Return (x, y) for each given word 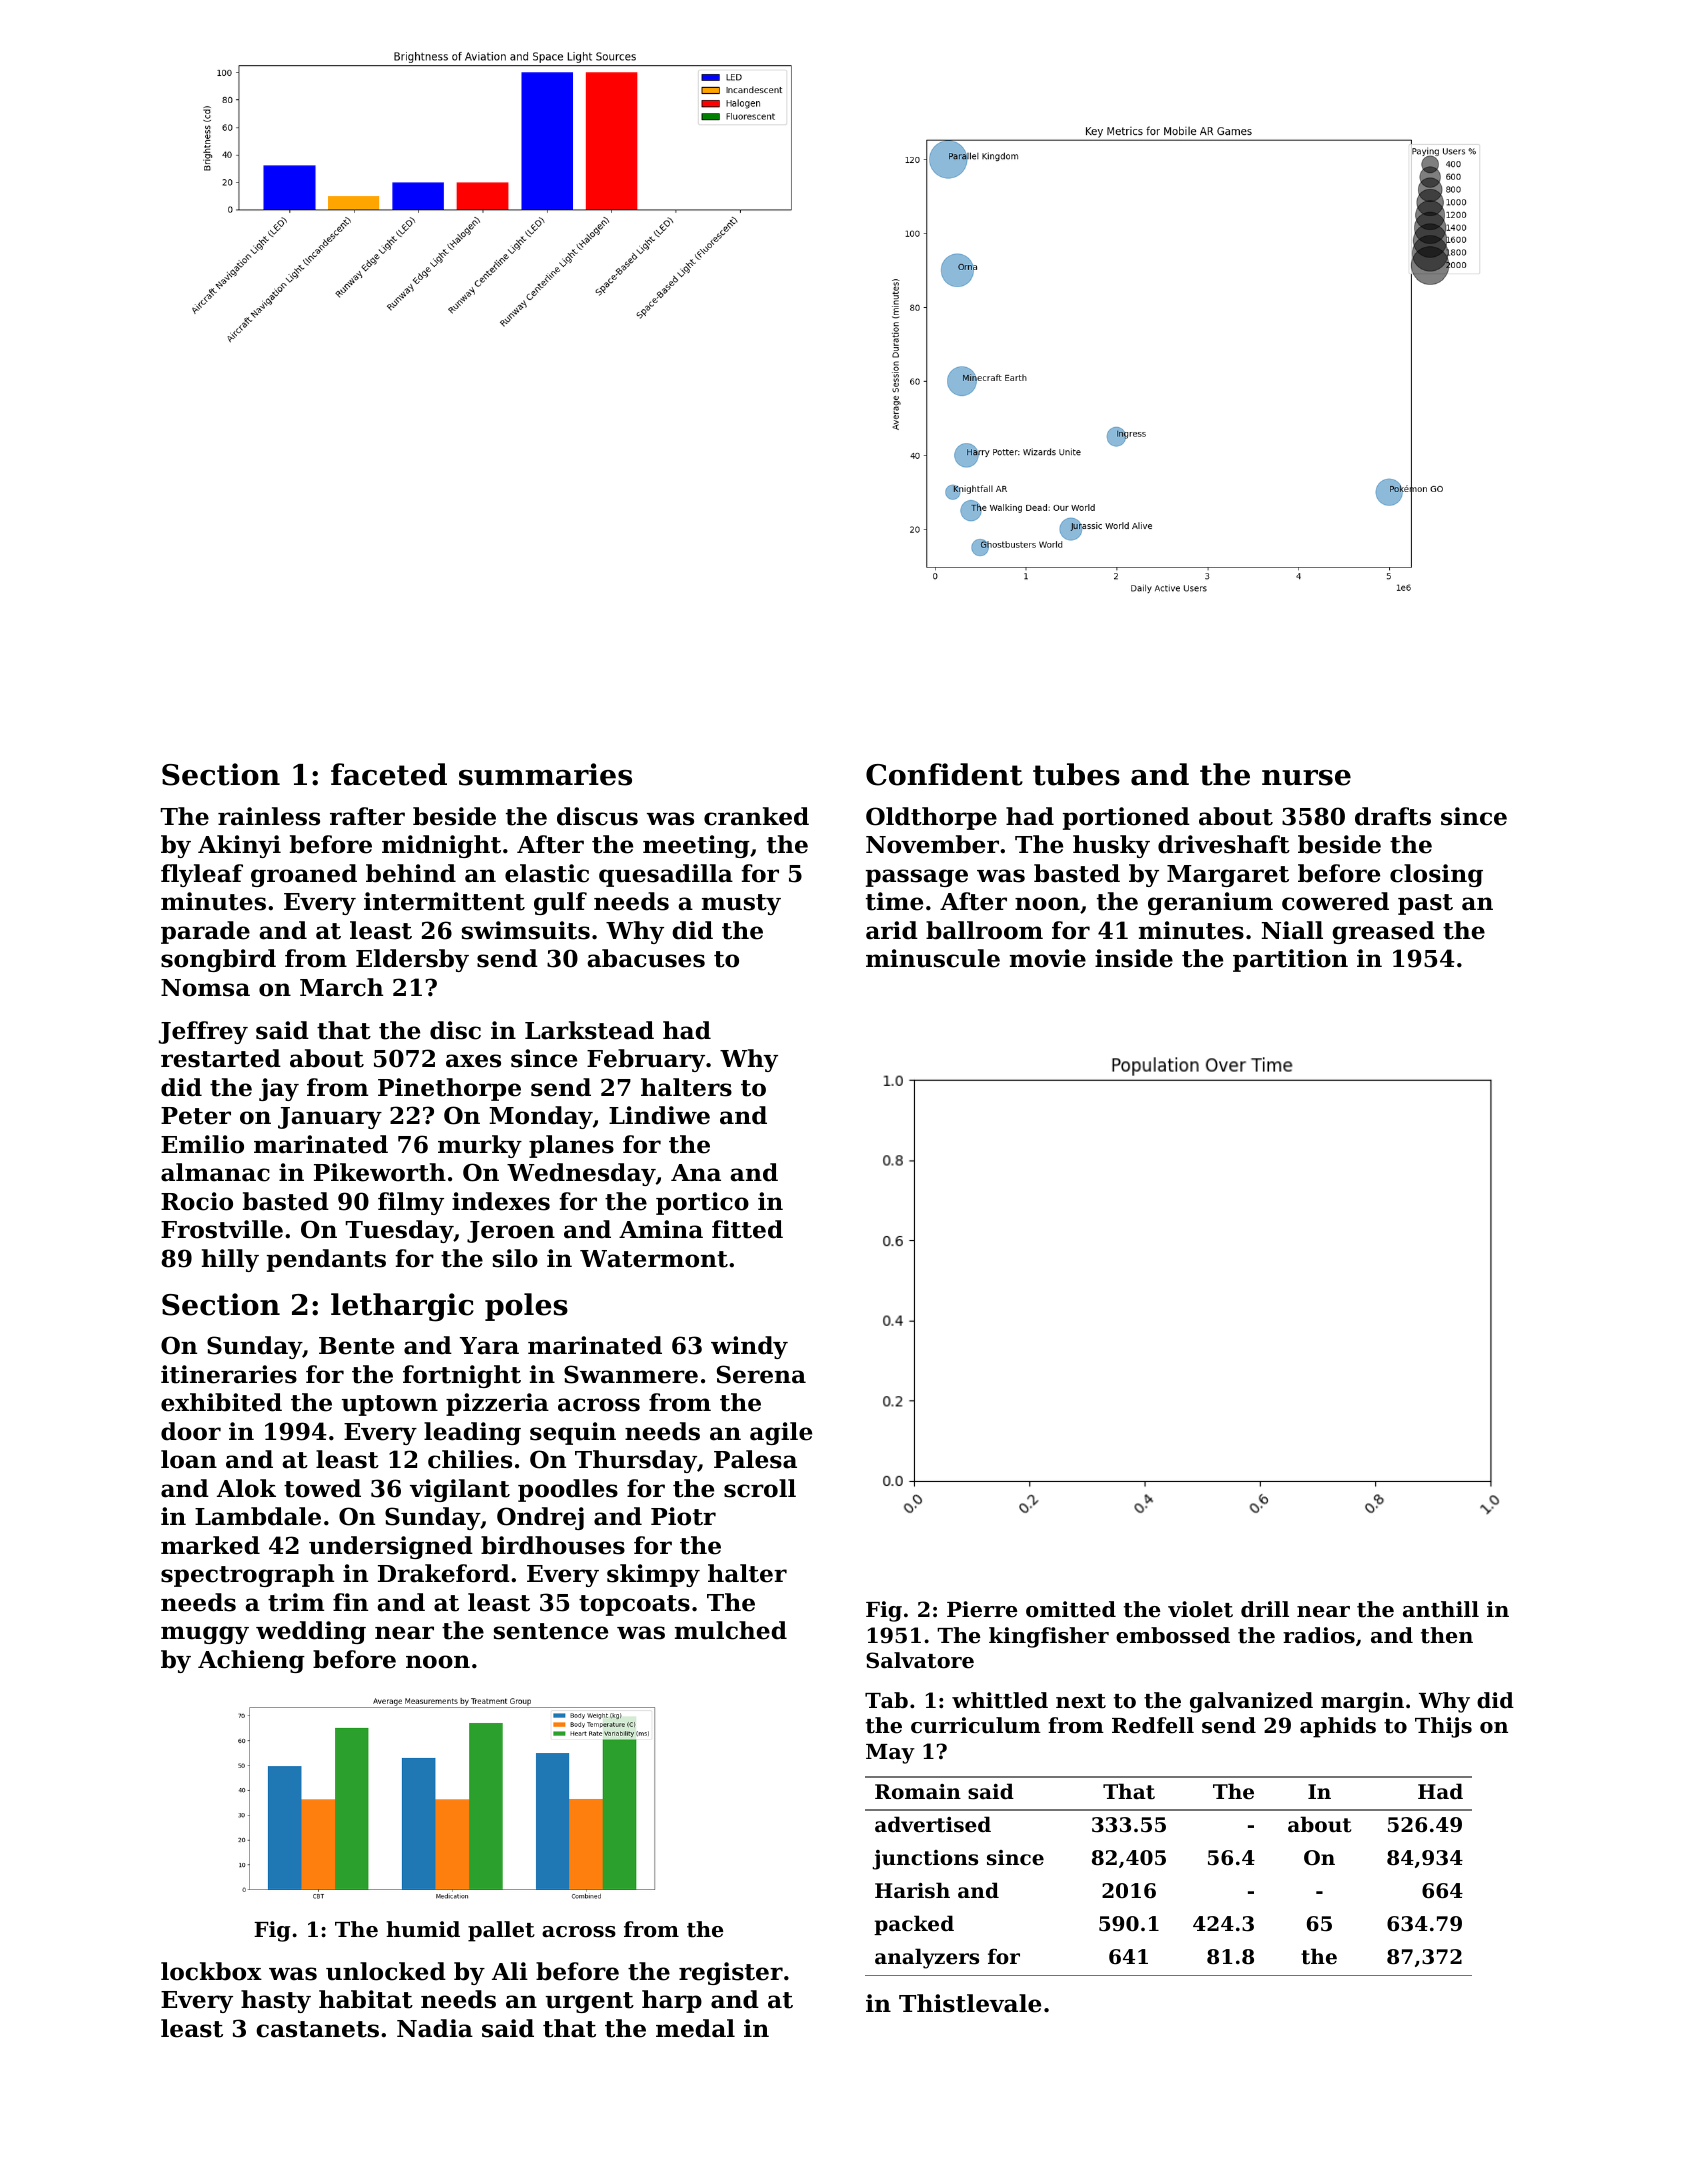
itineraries (229, 1374)
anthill (1441, 1609)
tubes (1076, 774)
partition (1290, 960)
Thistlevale (970, 2003)
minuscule (933, 958)
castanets (317, 2029)
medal (695, 2028)
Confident (944, 774)
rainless (269, 816)
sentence (551, 1631)
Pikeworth (380, 1172)
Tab (886, 1700)
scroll (760, 1488)
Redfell (1153, 1725)
